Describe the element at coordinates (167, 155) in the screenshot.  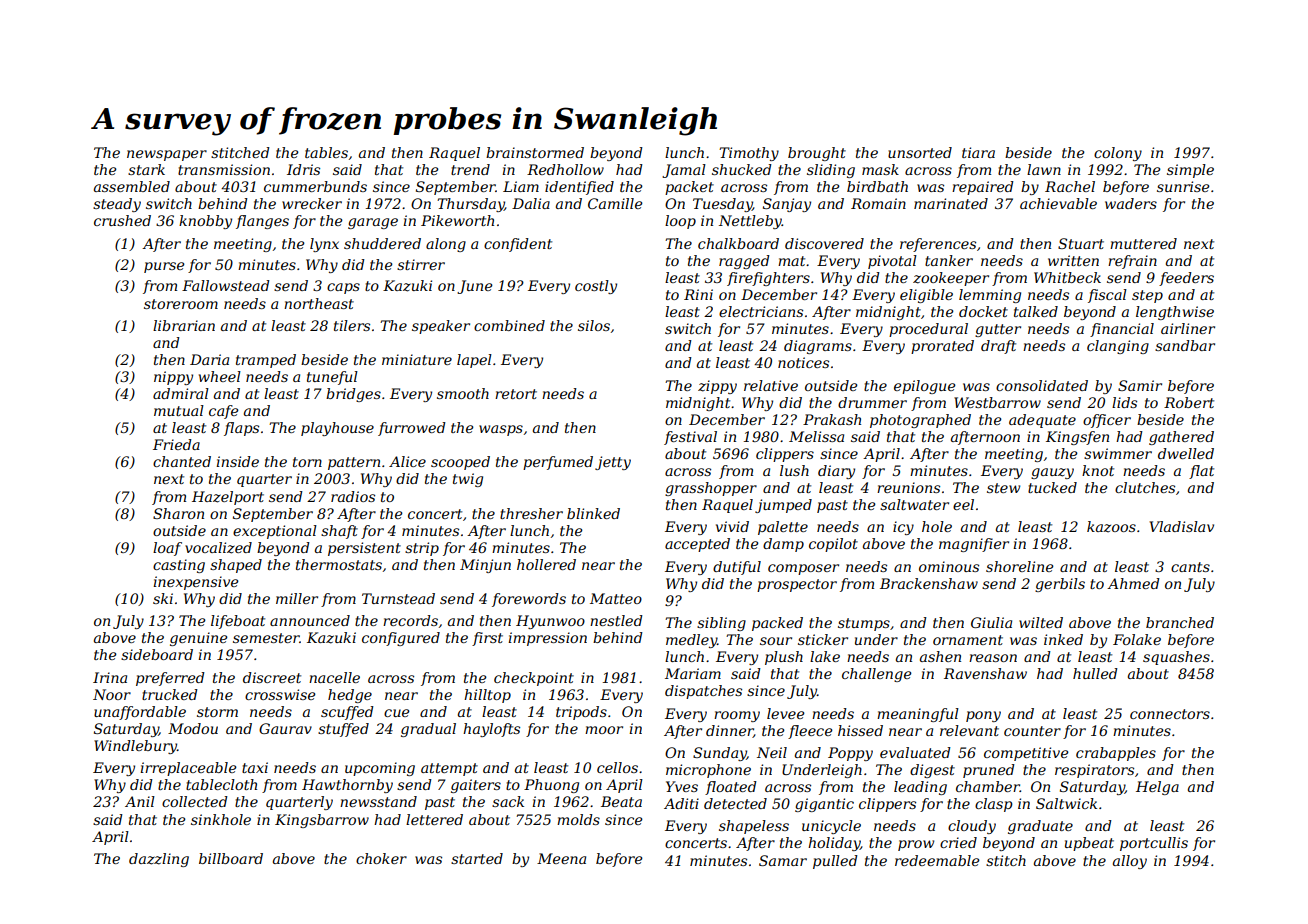
I see `newspaper` at that location.
